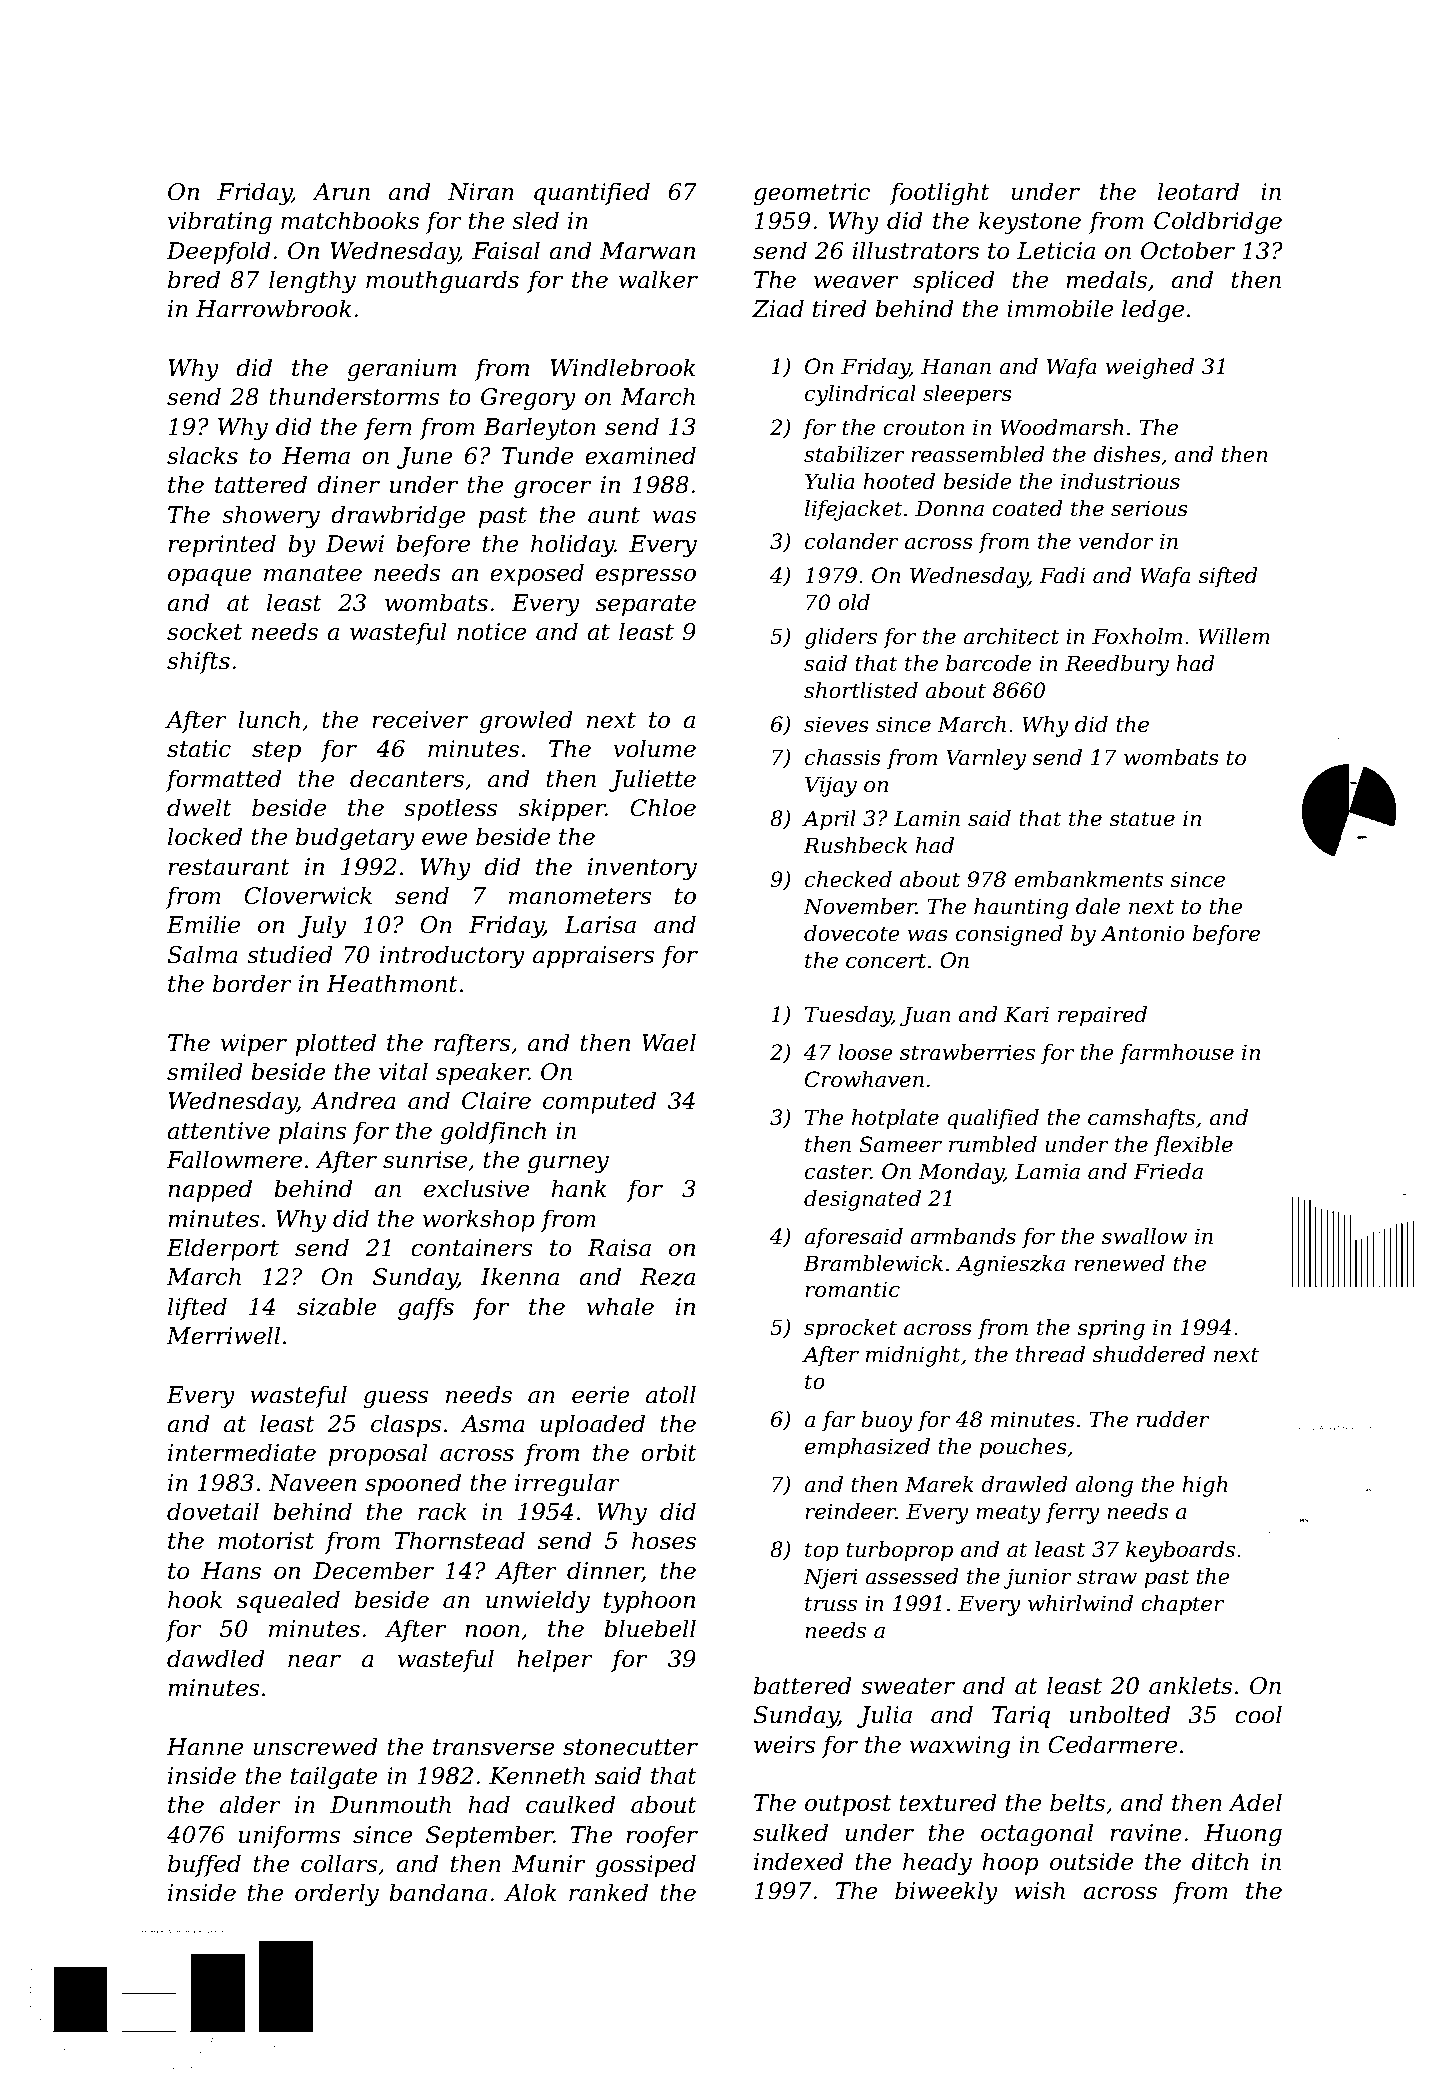  Describe the element at coordinates (1150, 368) in the document. I see `weighed` at that location.
